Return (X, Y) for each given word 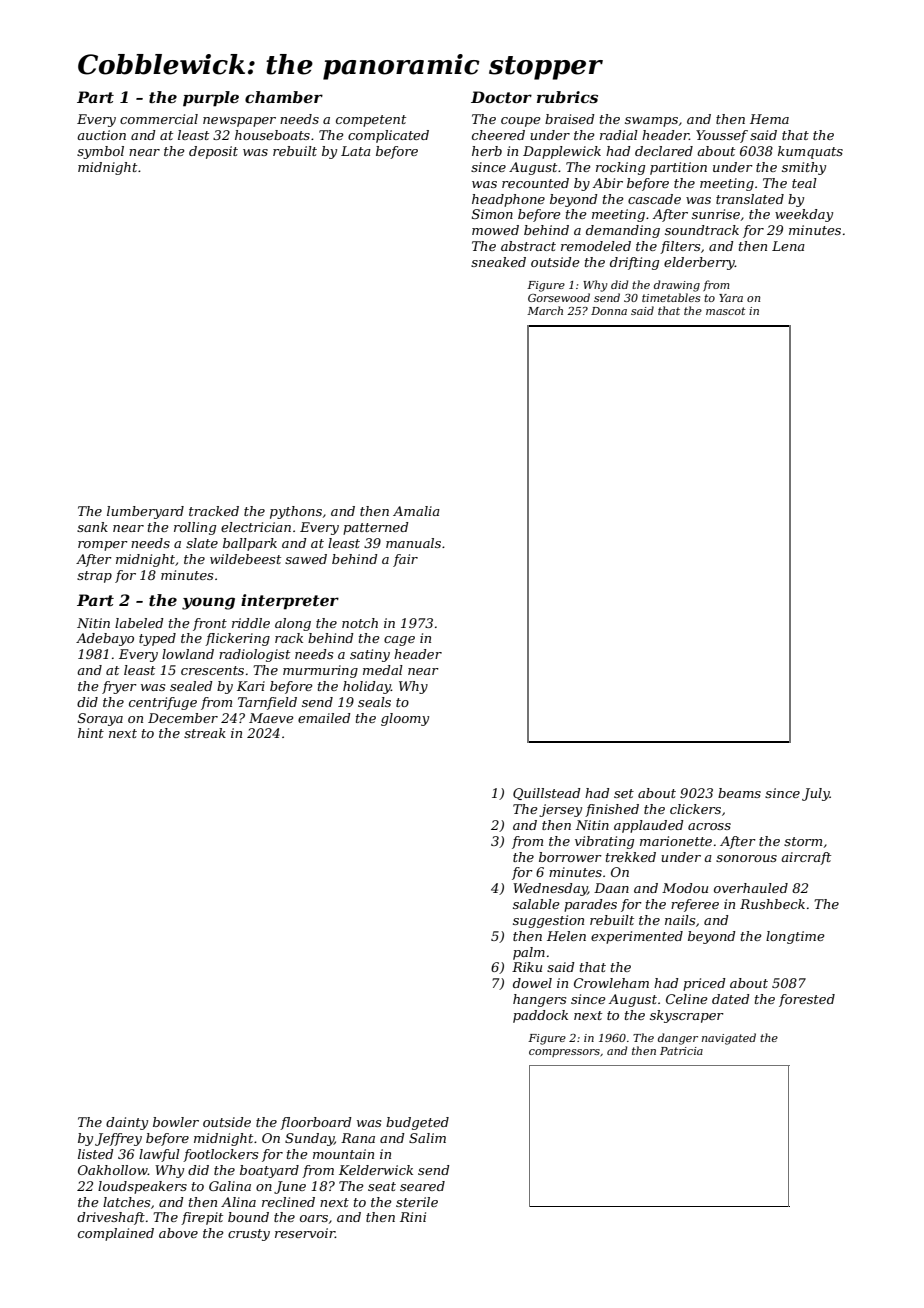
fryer (119, 687)
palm (529, 953)
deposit (213, 152)
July (816, 794)
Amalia (416, 511)
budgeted (417, 1123)
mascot (726, 311)
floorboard (316, 1123)
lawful (159, 1155)
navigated (729, 1039)
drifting (634, 263)
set (624, 793)
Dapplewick (562, 152)
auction (101, 135)
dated (731, 999)
